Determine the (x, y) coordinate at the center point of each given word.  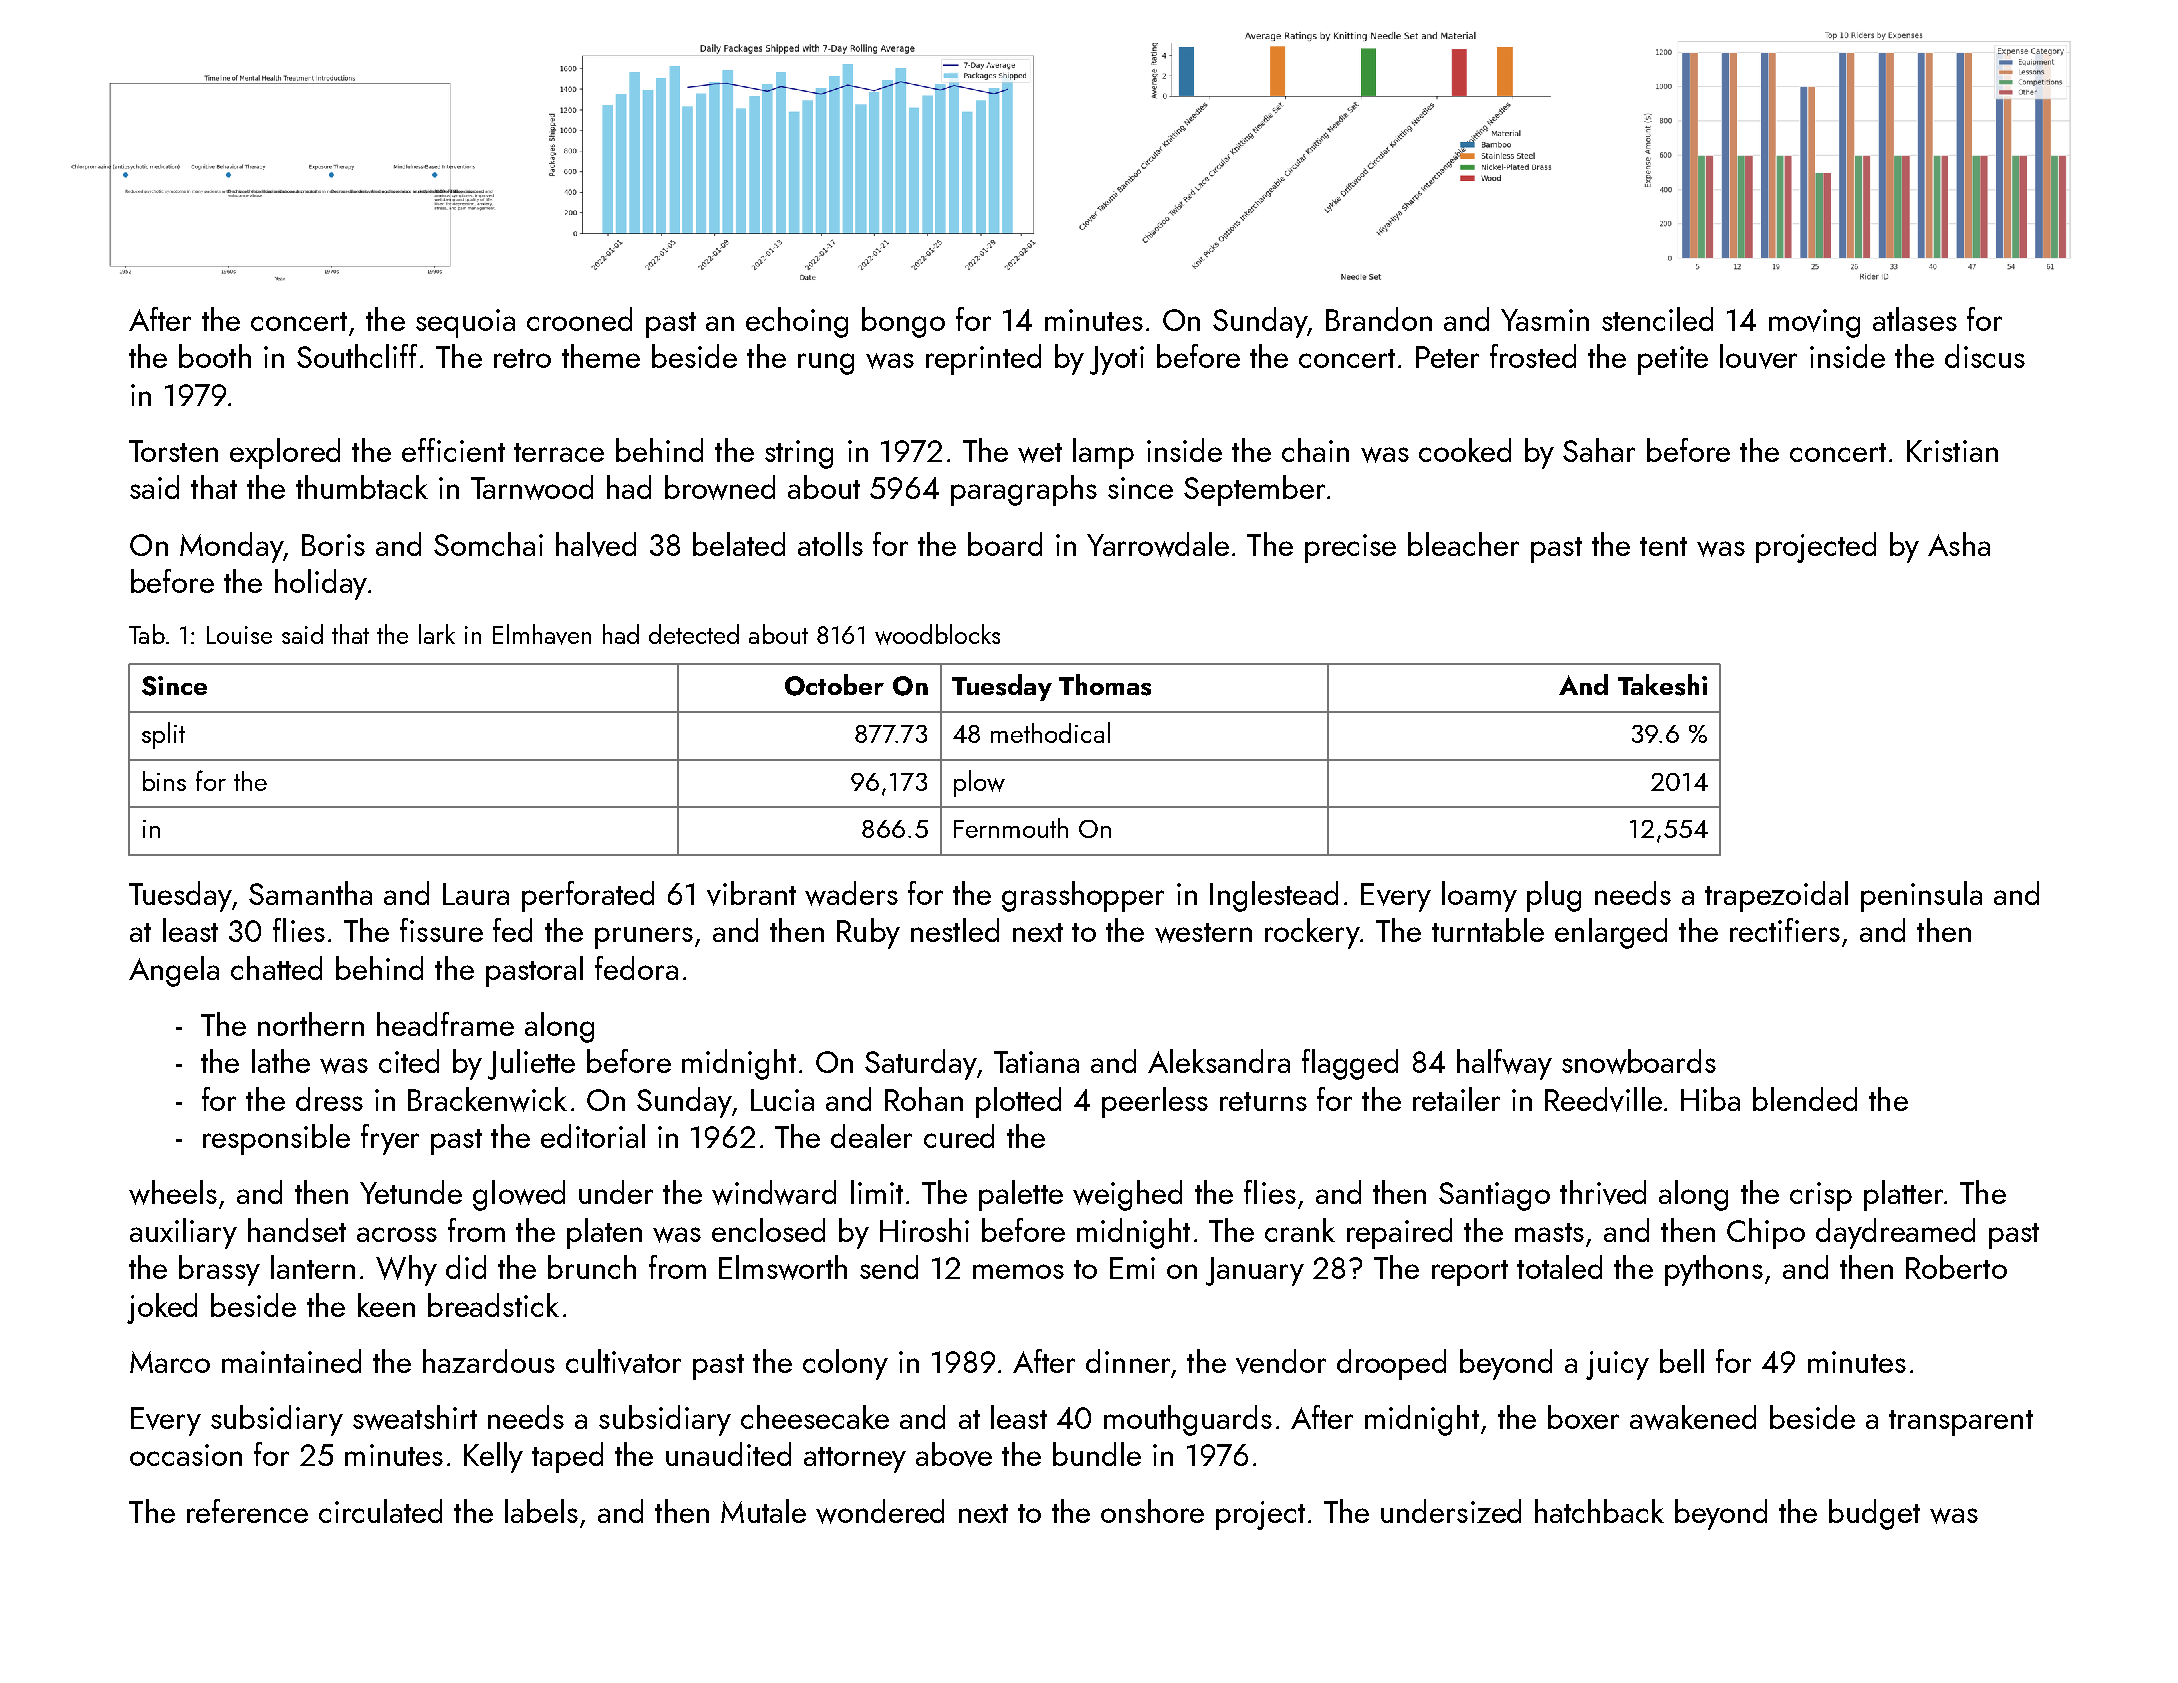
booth (215, 356)
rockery (1312, 933)
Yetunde (411, 1192)
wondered (880, 1511)
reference (247, 1511)
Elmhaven (542, 634)
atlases (1915, 319)
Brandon (1379, 319)
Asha (1959, 544)
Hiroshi (924, 1230)
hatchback (1599, 1511)
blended (1805, 1099)
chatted (276, 968)
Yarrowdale (1158, 544)
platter (1903, 1195)
